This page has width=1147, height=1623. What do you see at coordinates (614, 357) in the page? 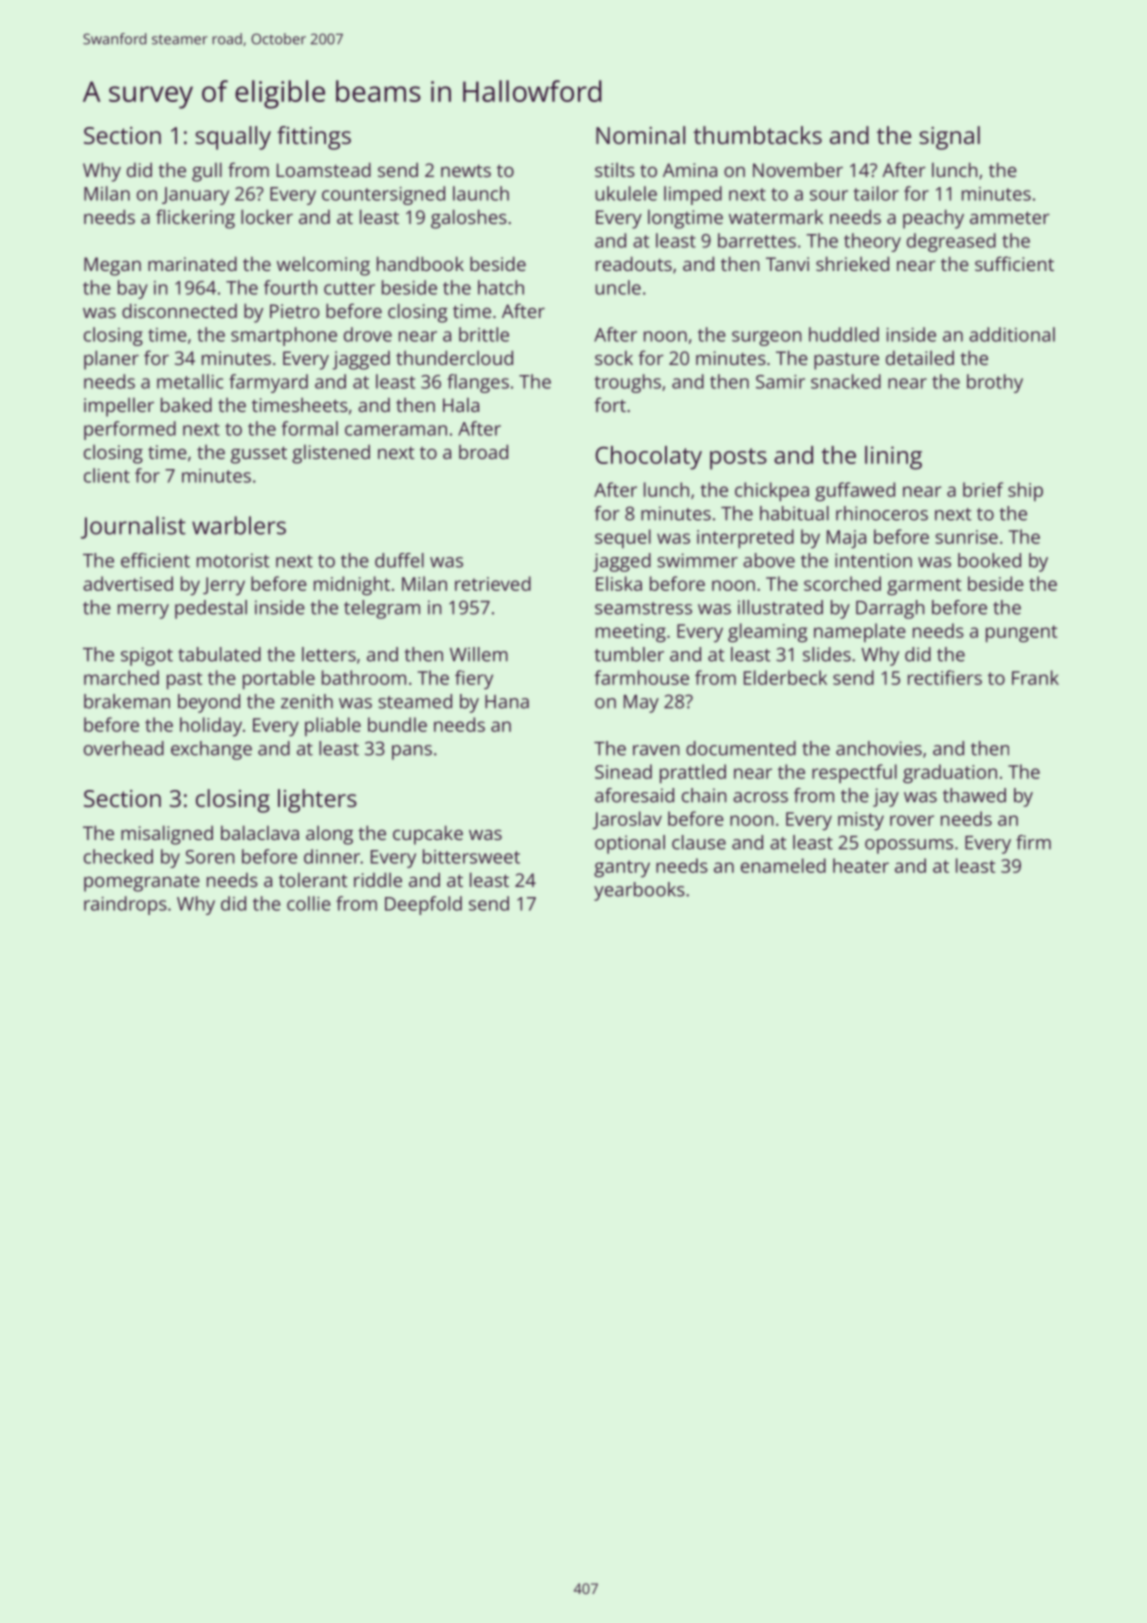
I see `sock` at bounding box center [614, 357].
